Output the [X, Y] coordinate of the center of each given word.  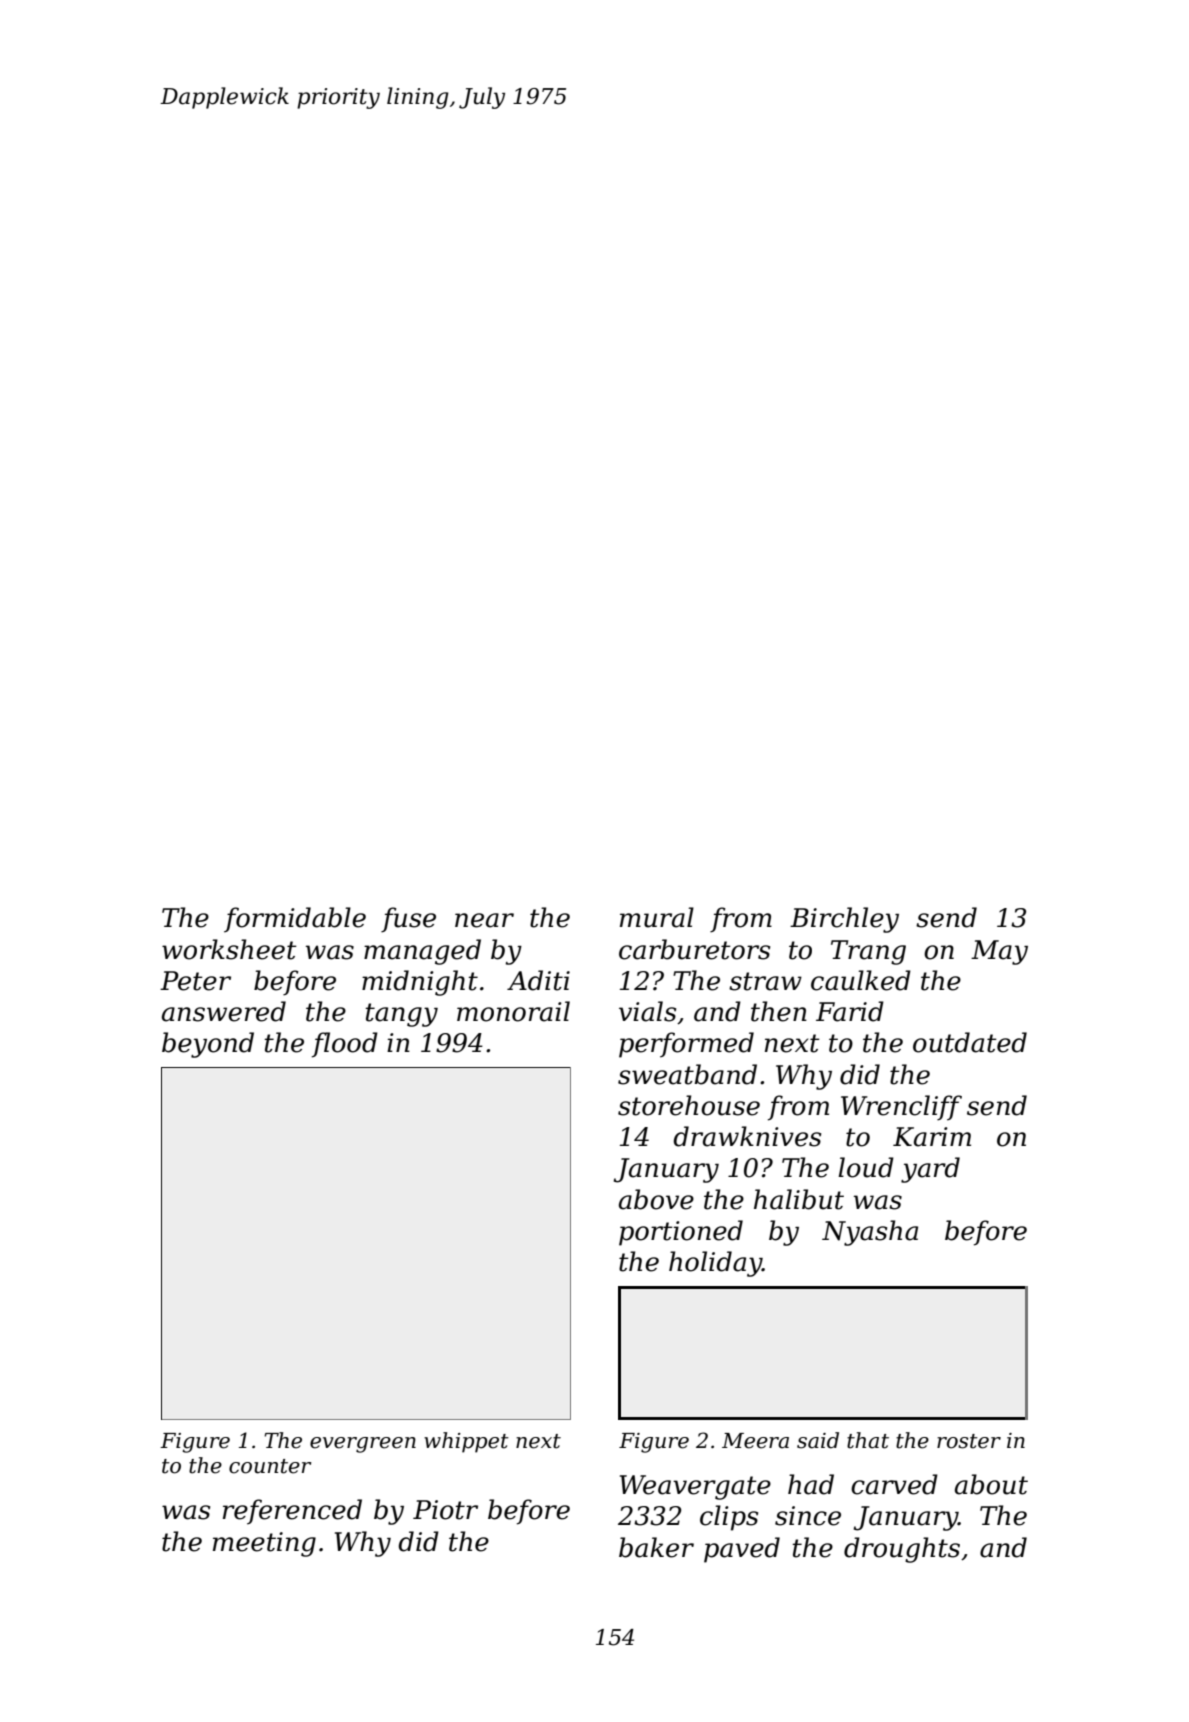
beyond [208, 1045]
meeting [264, 1544]
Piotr [445, 1510]
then [779, 1011]
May [999, 952]
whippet [466, 1442]
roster [969, 1441]
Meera [755, 1441]
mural [657, 917]
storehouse [689, 1105]
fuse [408, 920]
